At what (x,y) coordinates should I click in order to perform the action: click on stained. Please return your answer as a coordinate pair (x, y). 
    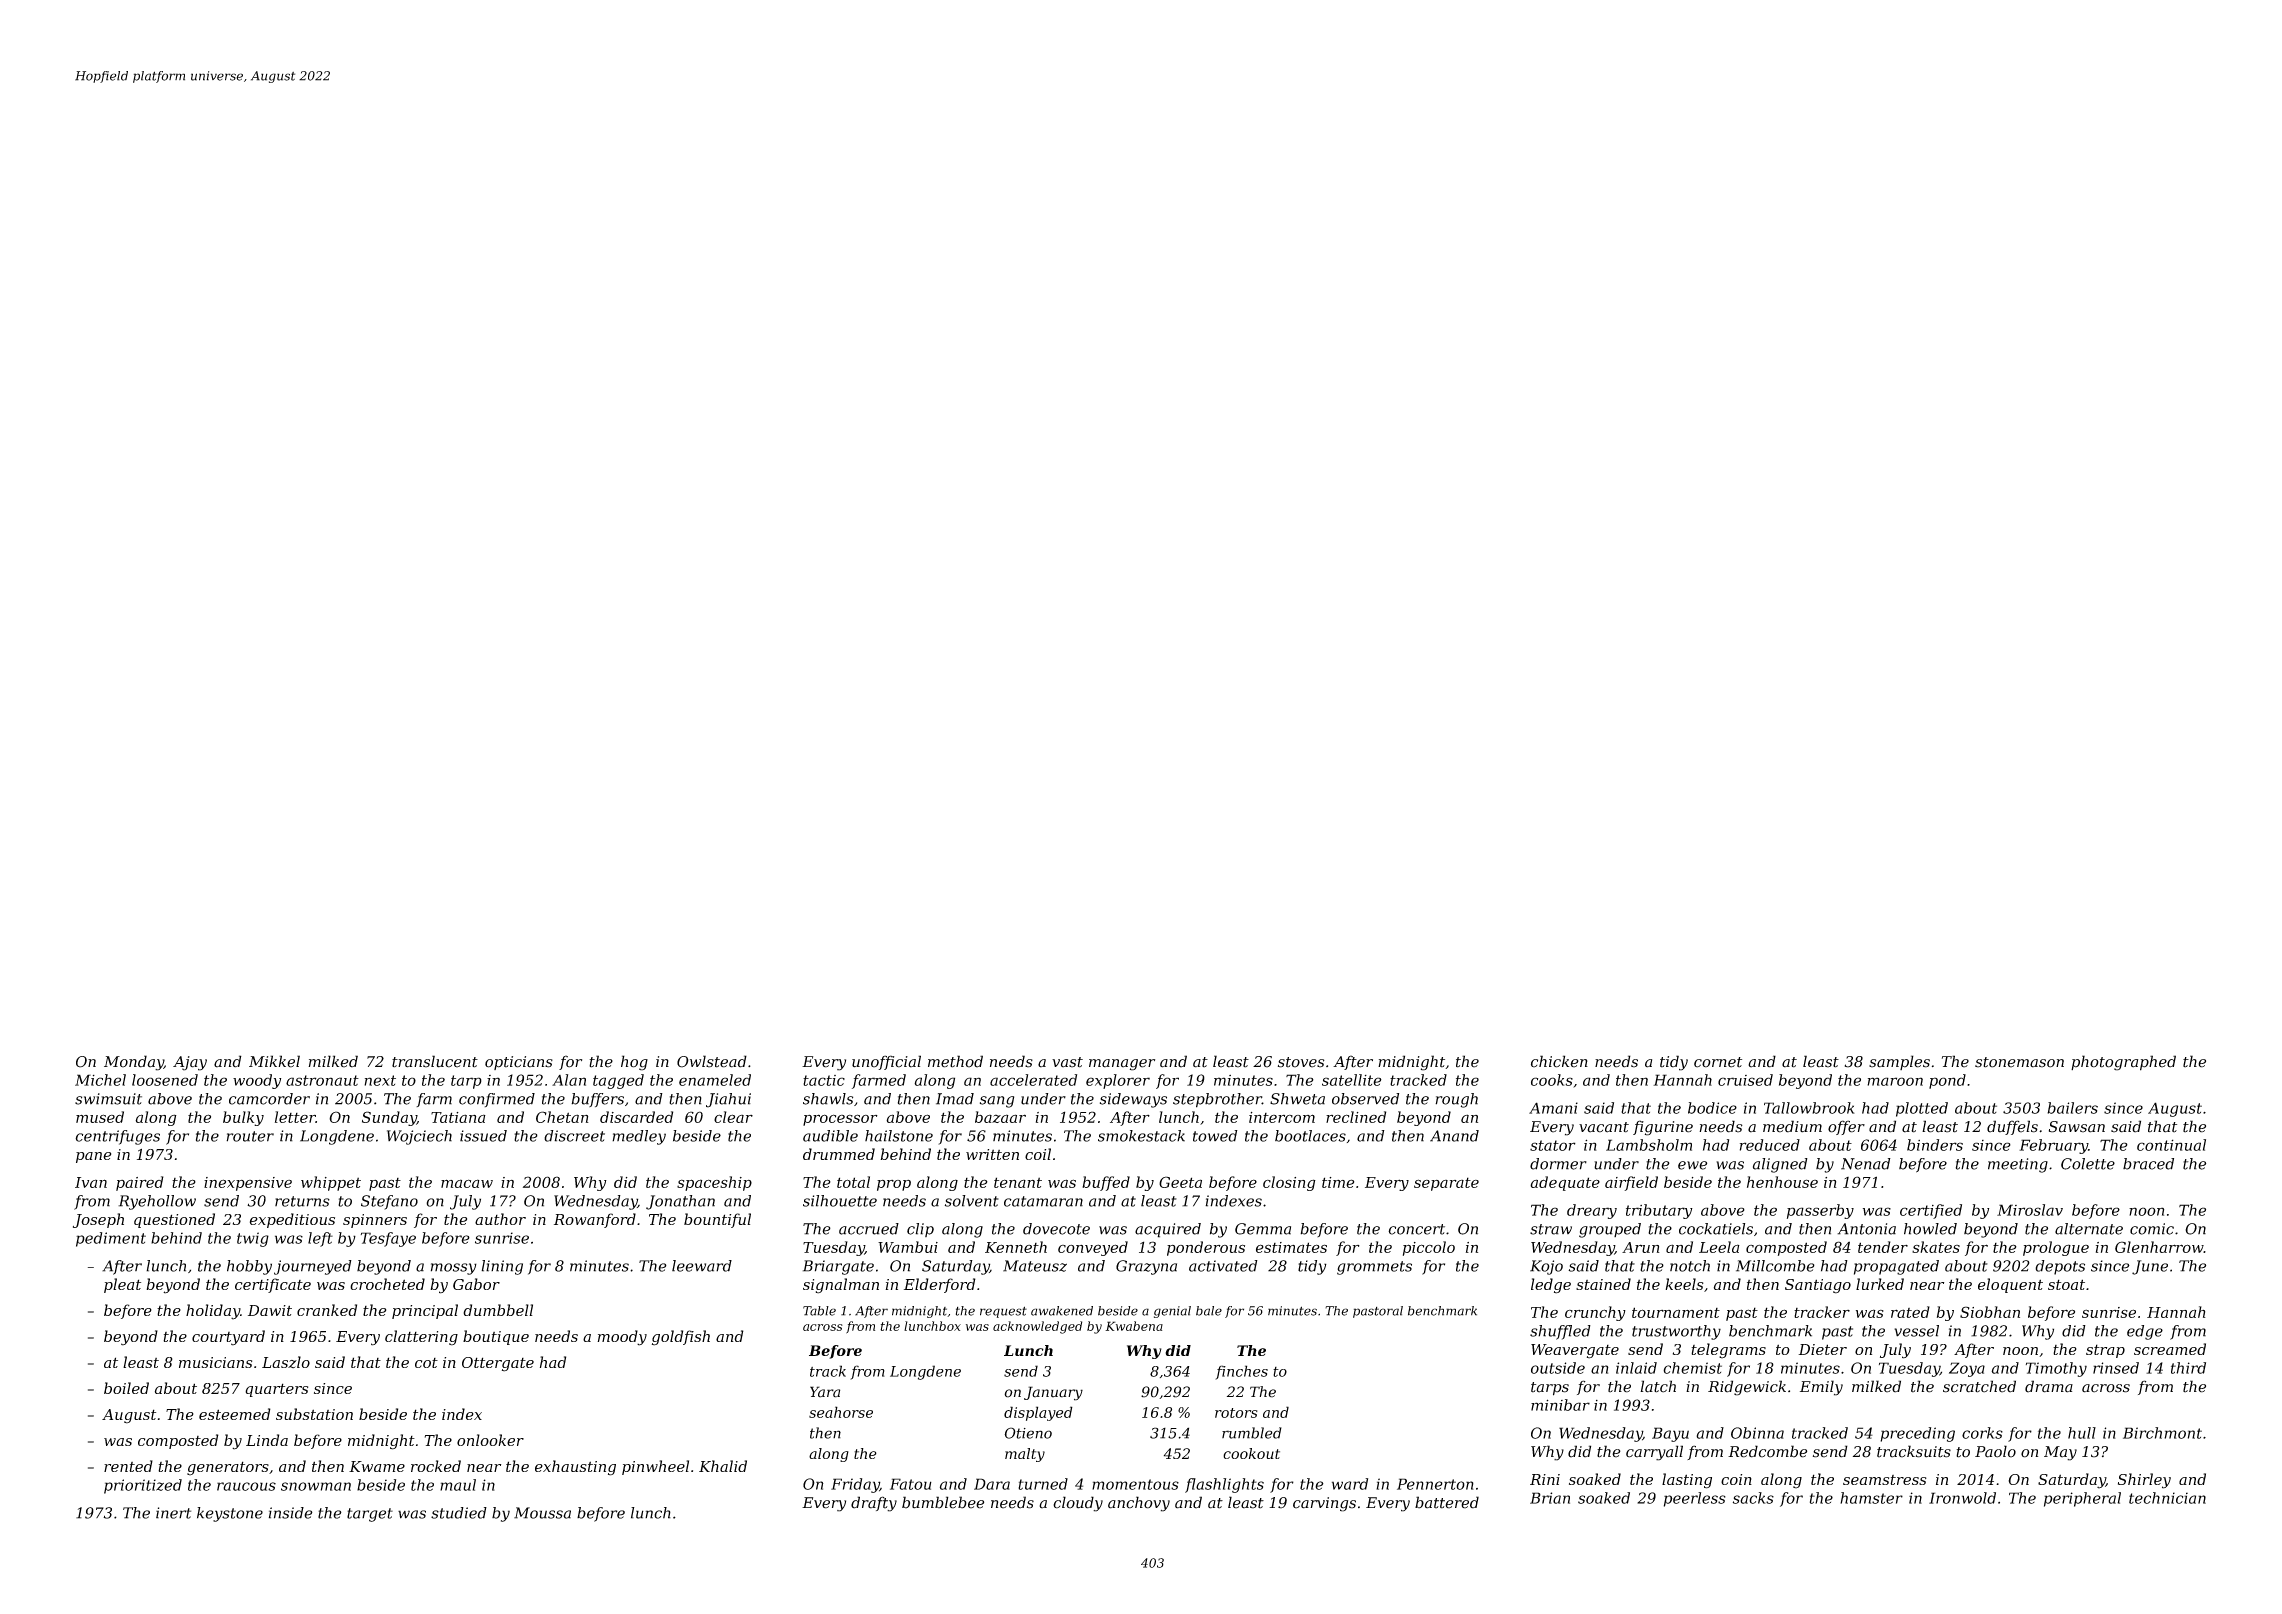
    Looking at the image, I should click on (1603, 1284).
